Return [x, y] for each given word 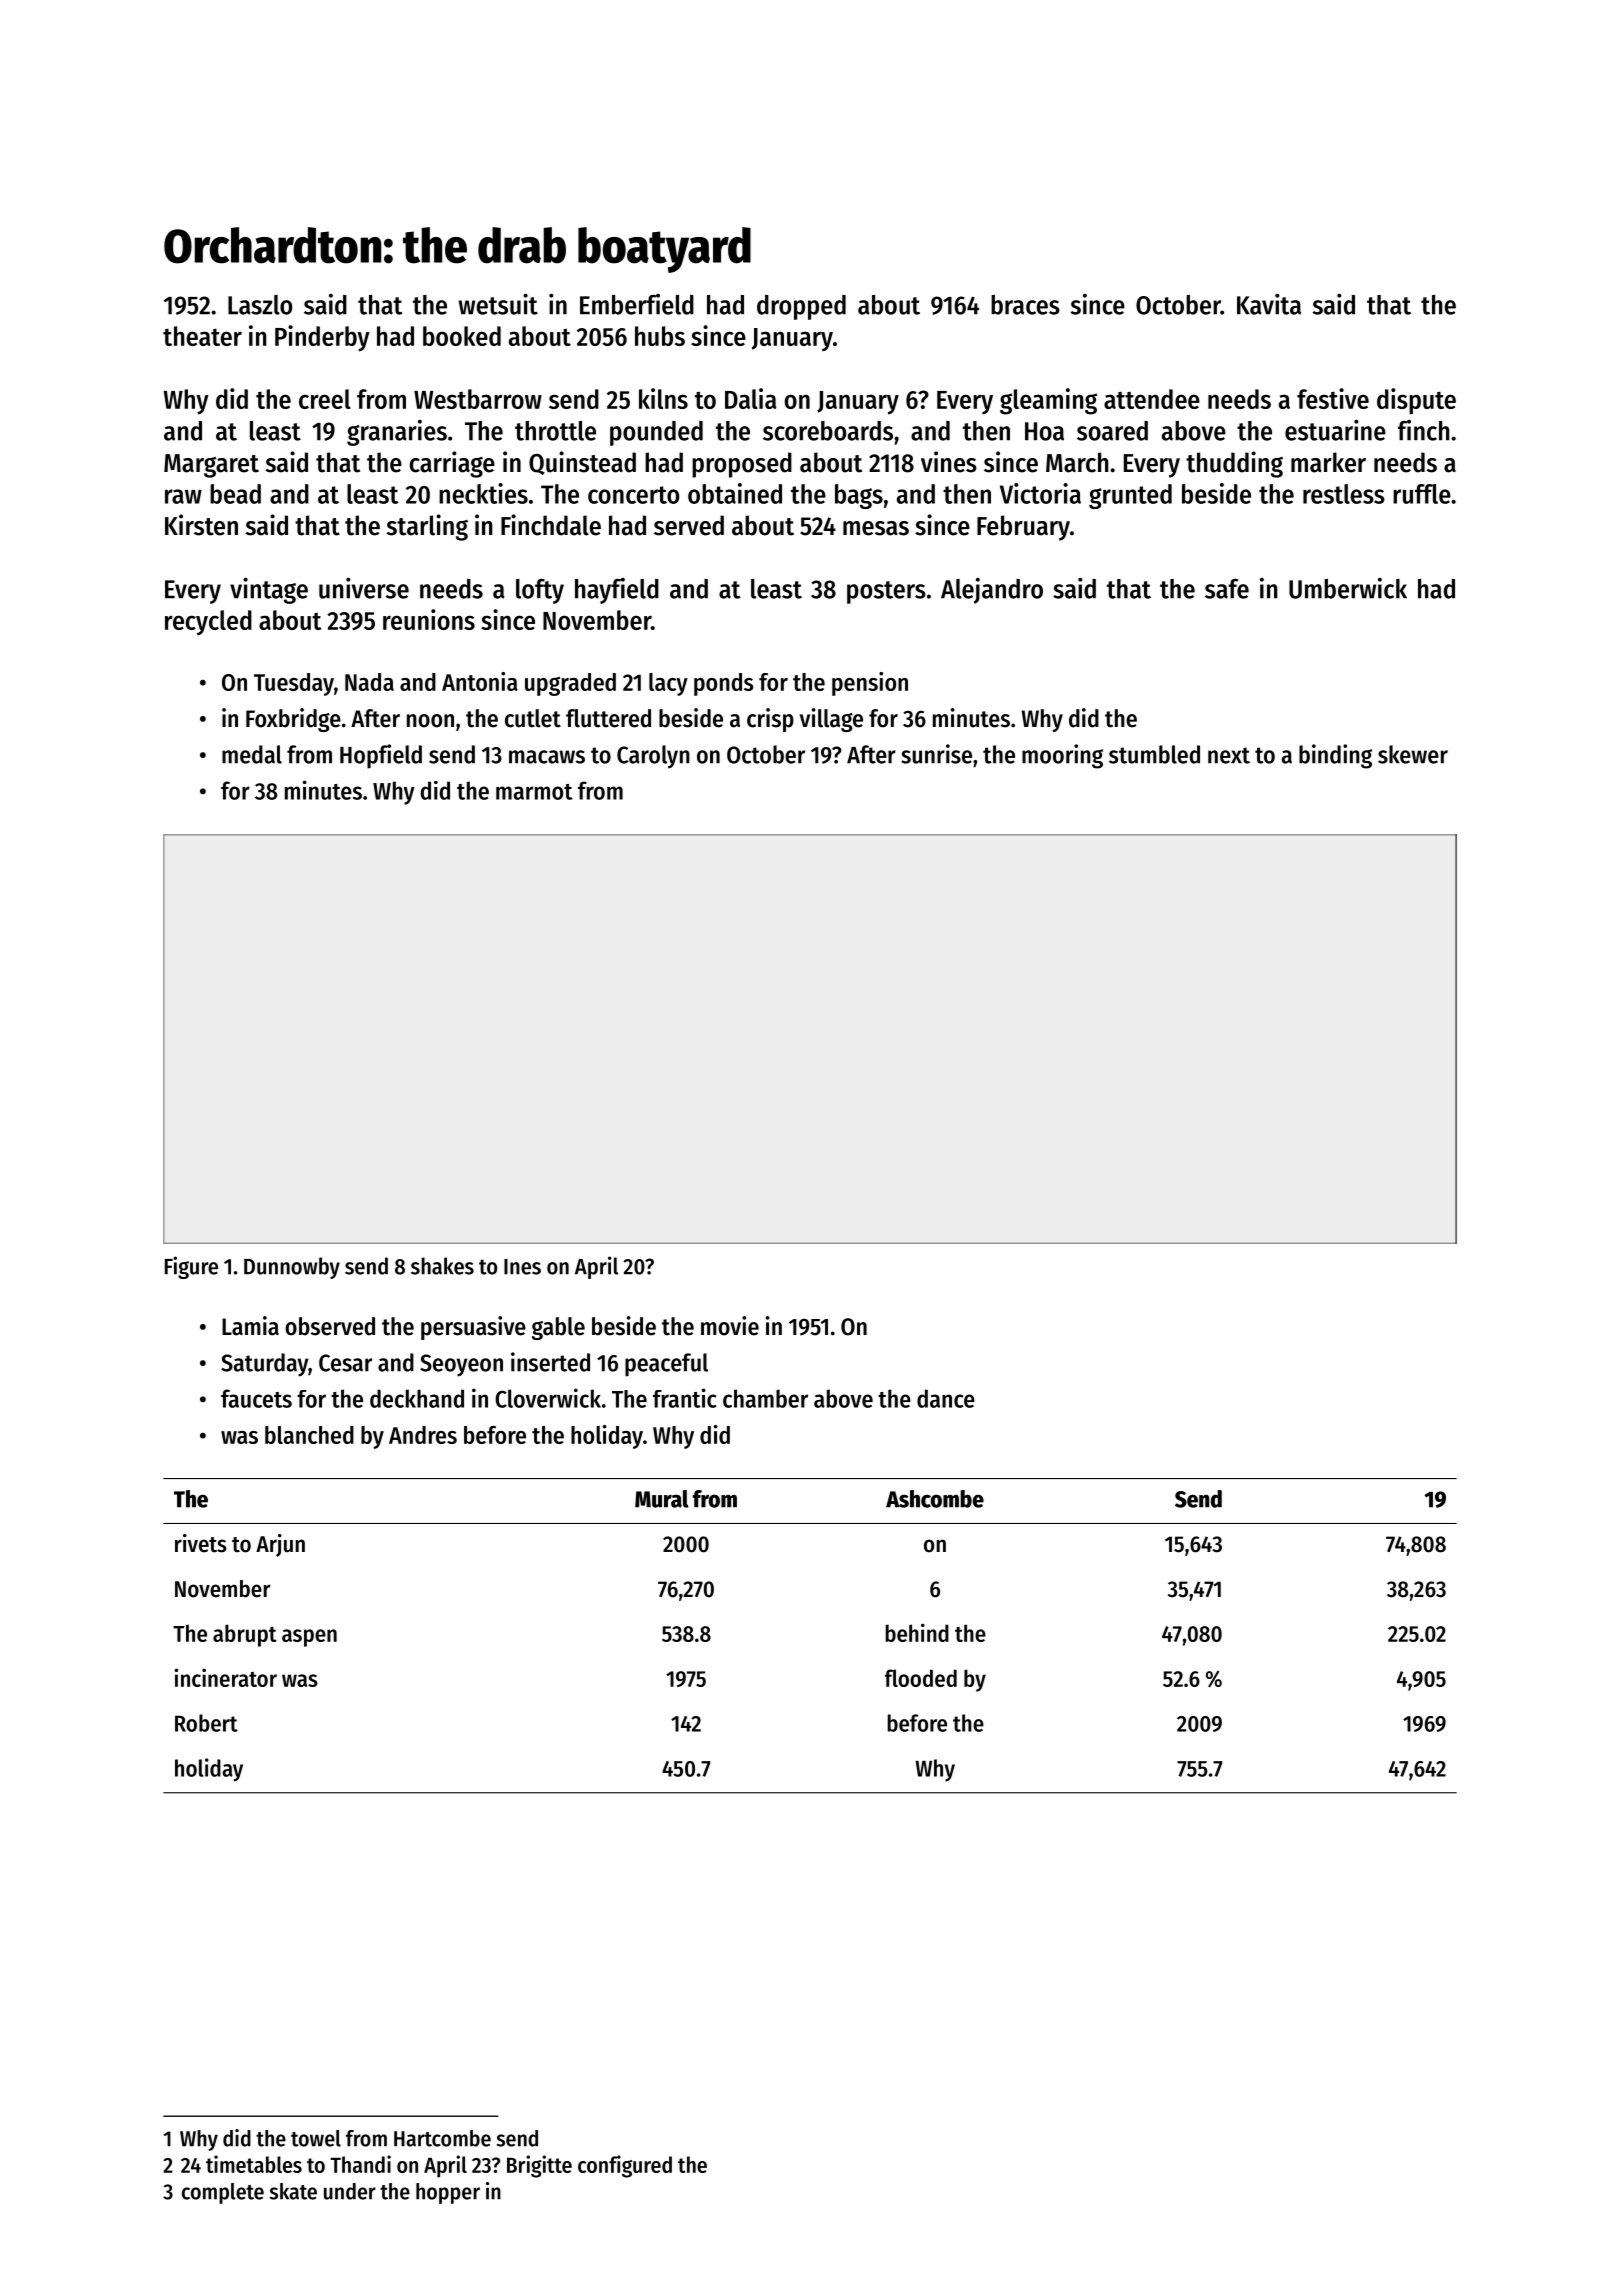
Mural [662, 1499]
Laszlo [260, 305]
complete [223, 2193]
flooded [921, 1678]
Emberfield [637, 304]
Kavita [1269, 304]
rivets [201, 1543]
